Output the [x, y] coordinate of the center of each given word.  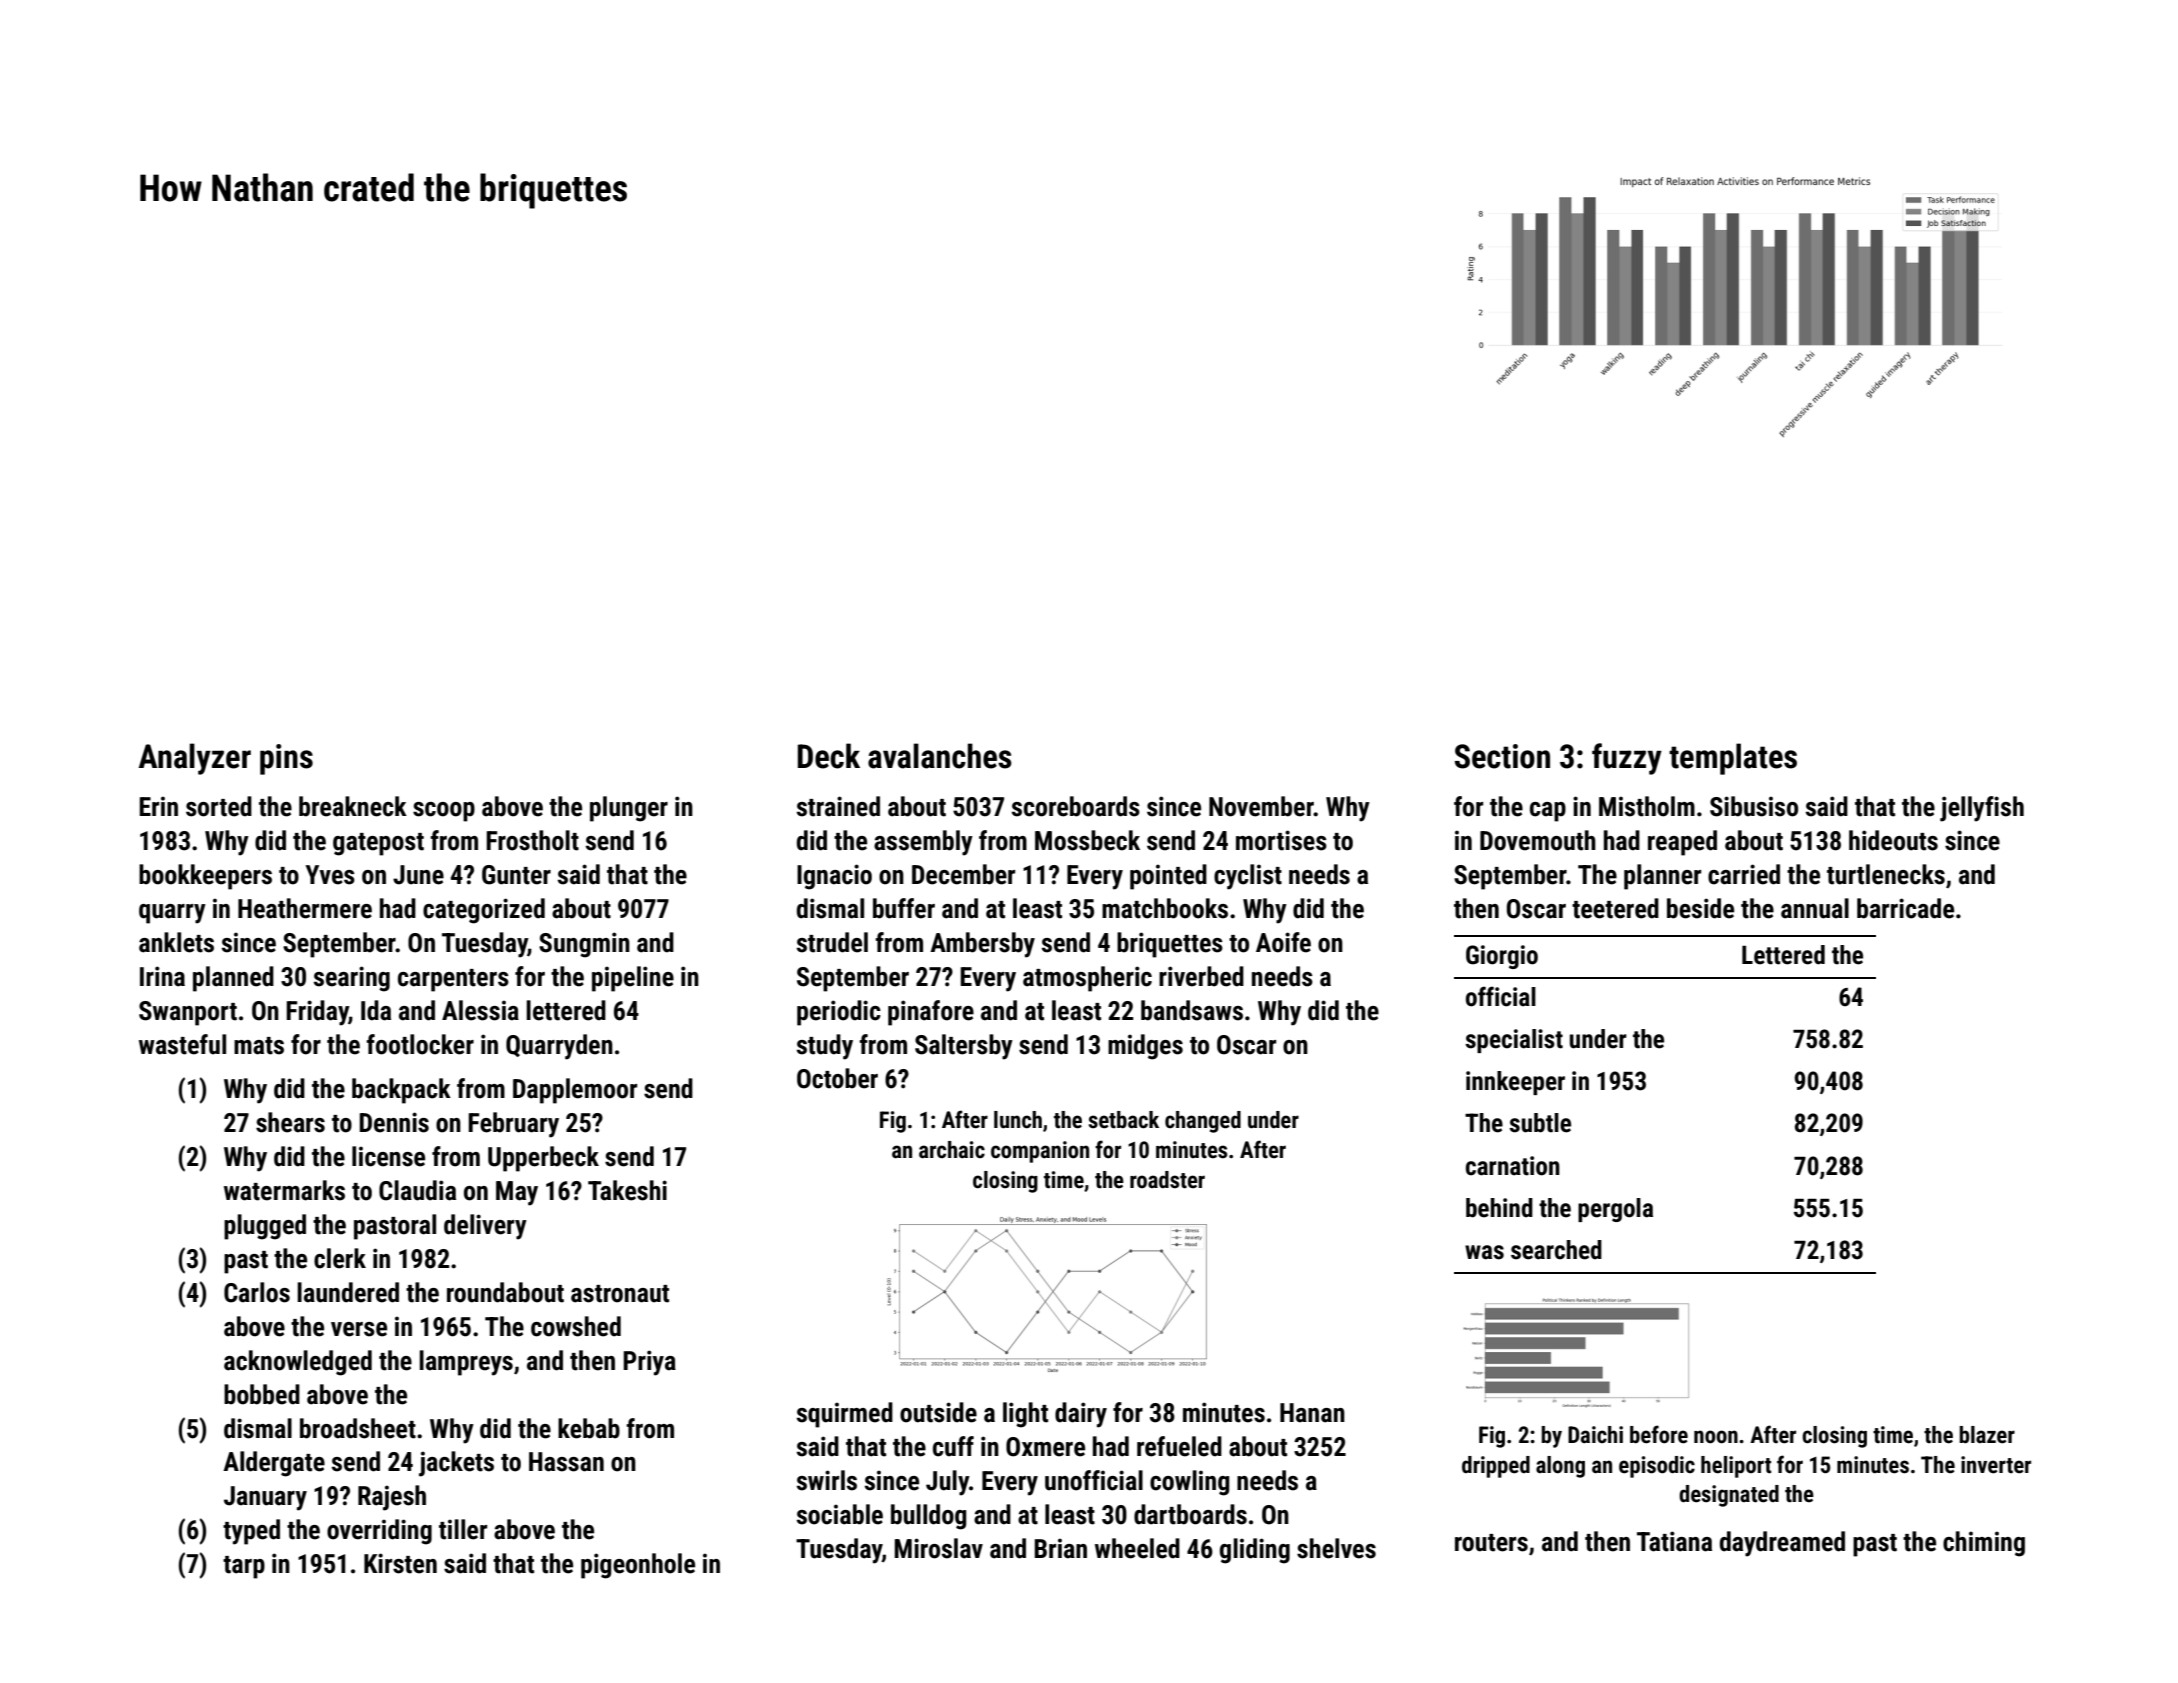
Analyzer [195, 759]
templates [1733, 759]
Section [1502, 756]
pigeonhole [638, 1566]
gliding [1255, 1551]
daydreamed [1782, 1544]
